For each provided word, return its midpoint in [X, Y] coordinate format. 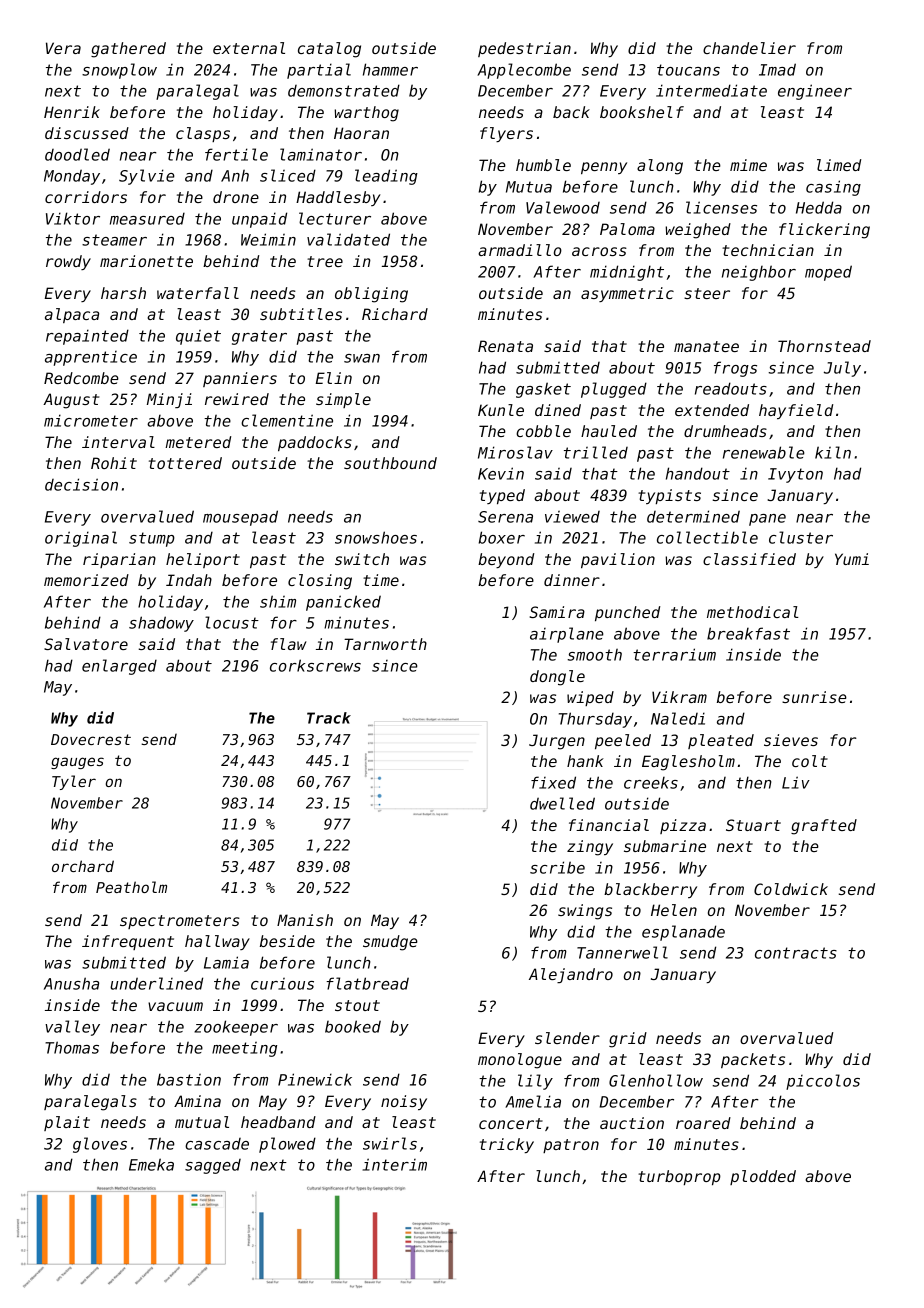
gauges [77, 763]
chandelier [749, 48]
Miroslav [515, 452]
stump [152, 539]
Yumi [852, 559]
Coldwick [791, 889]
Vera [63, 48]
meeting [244, 1049]
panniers [240, 379]
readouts [731, 388]
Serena [505, 517]
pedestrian [524, 49]
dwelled [562, 803]
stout [357, 1005]
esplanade [683, 933]
